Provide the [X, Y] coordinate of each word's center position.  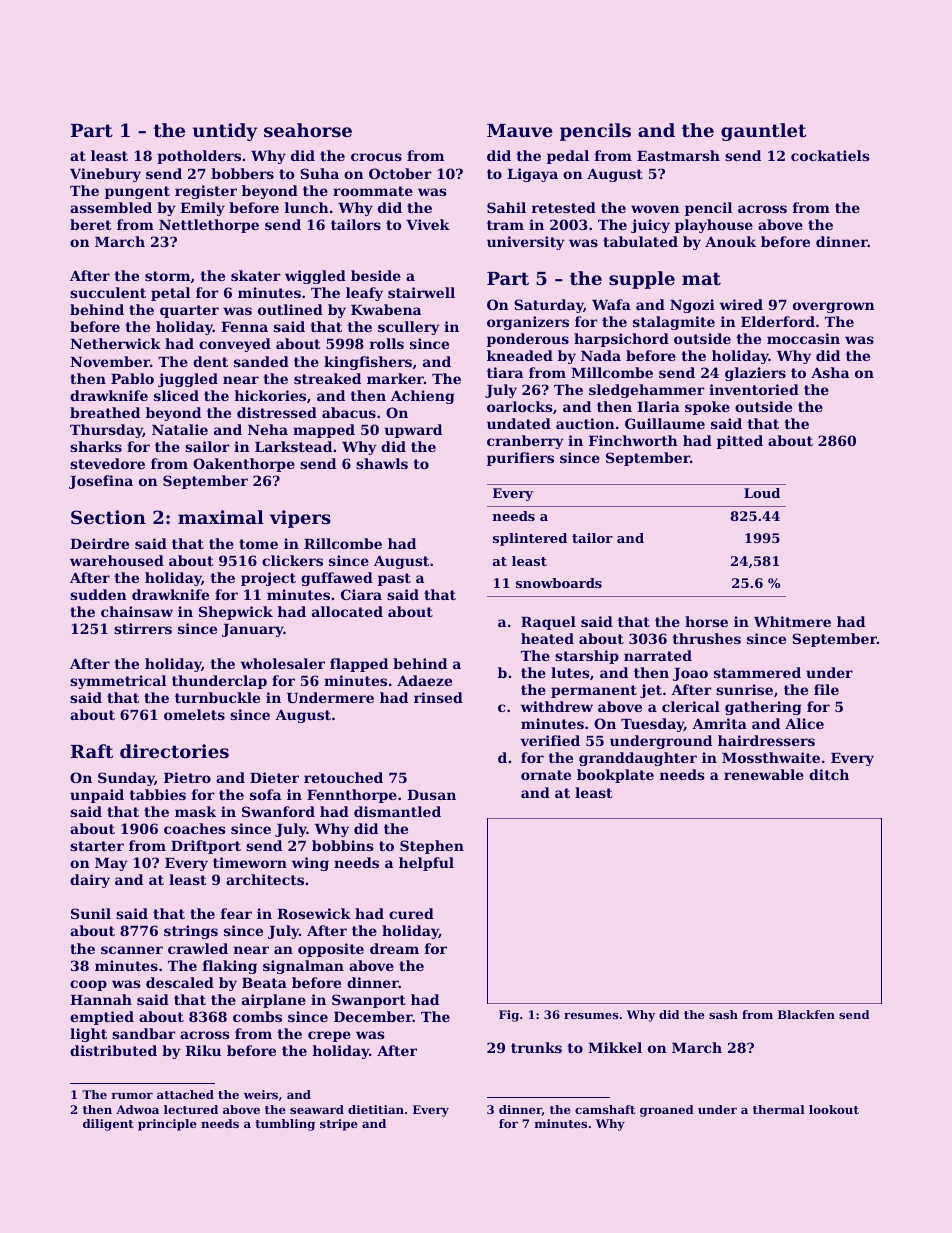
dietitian [376, 1109]
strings [191, 932]
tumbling [285, 1125]
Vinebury [105, 175]
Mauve [520, 130]
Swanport [369, 1001]
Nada [601, 355]
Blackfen [806, 1014]
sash [723, 1014]
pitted [740, 442]
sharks [96, 446]
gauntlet [763, 132]
